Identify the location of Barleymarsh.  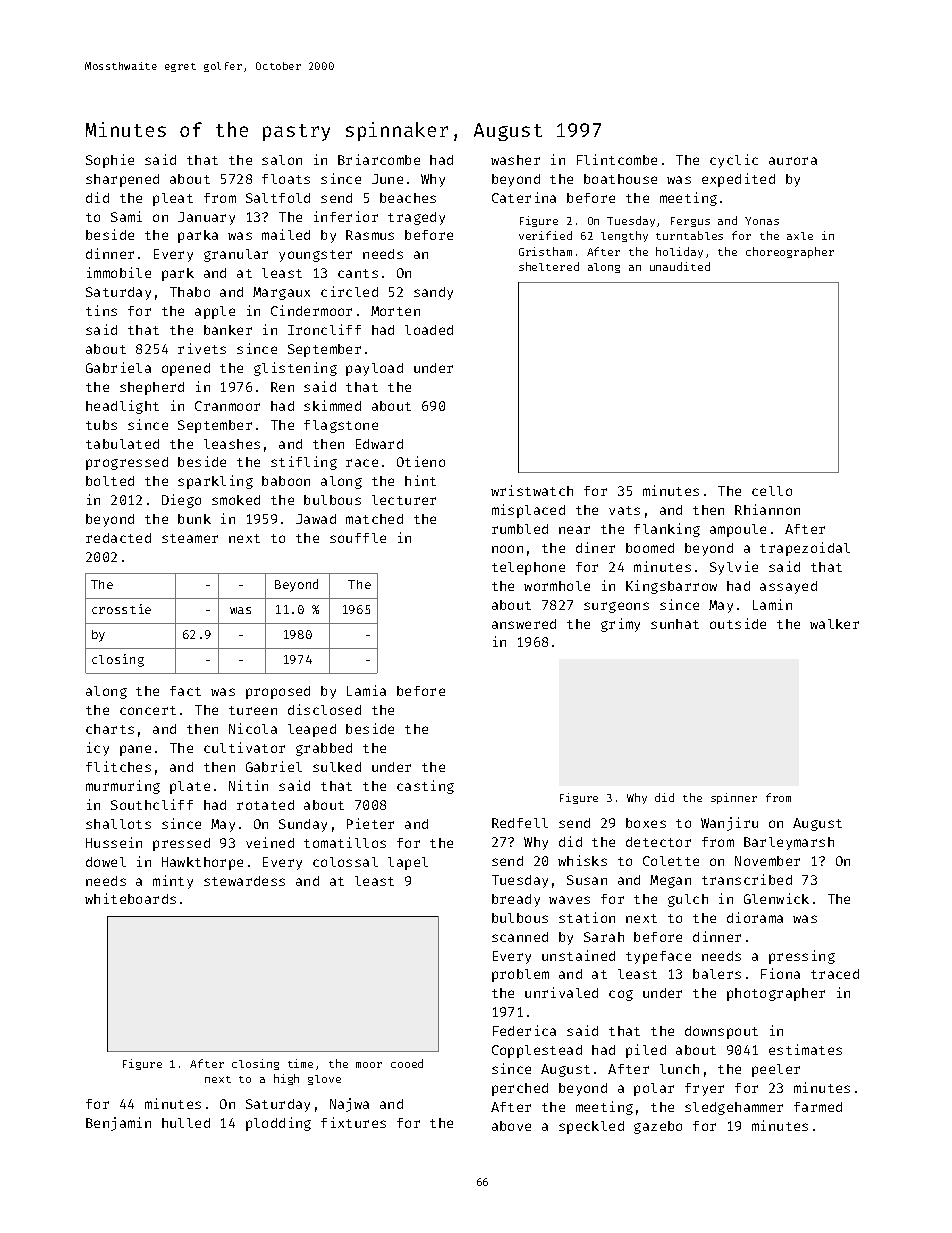
(789, 843).
